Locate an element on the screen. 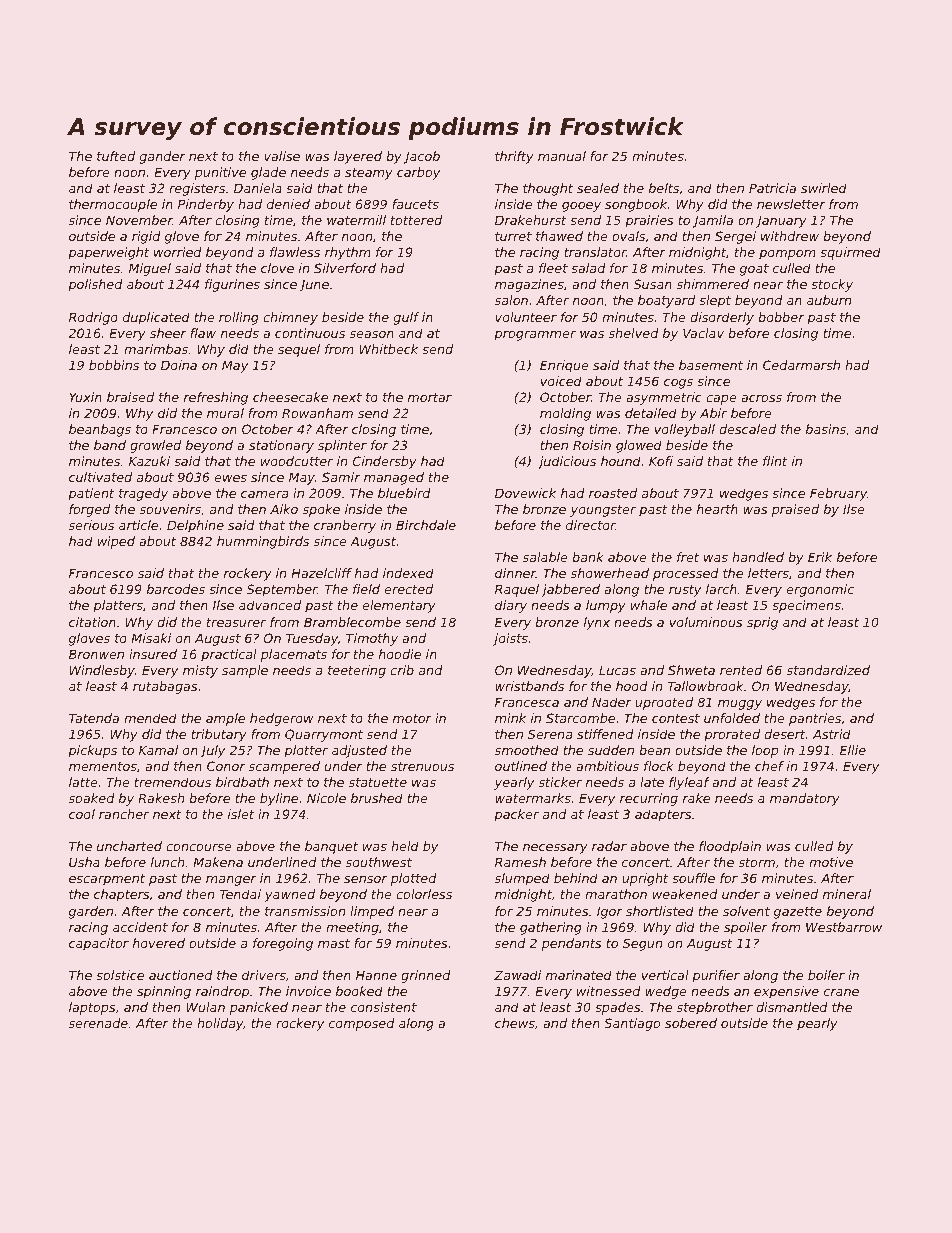 The width and height of the screenshot is (952, 1233). Misaki is located at coordinates (151, 638).
